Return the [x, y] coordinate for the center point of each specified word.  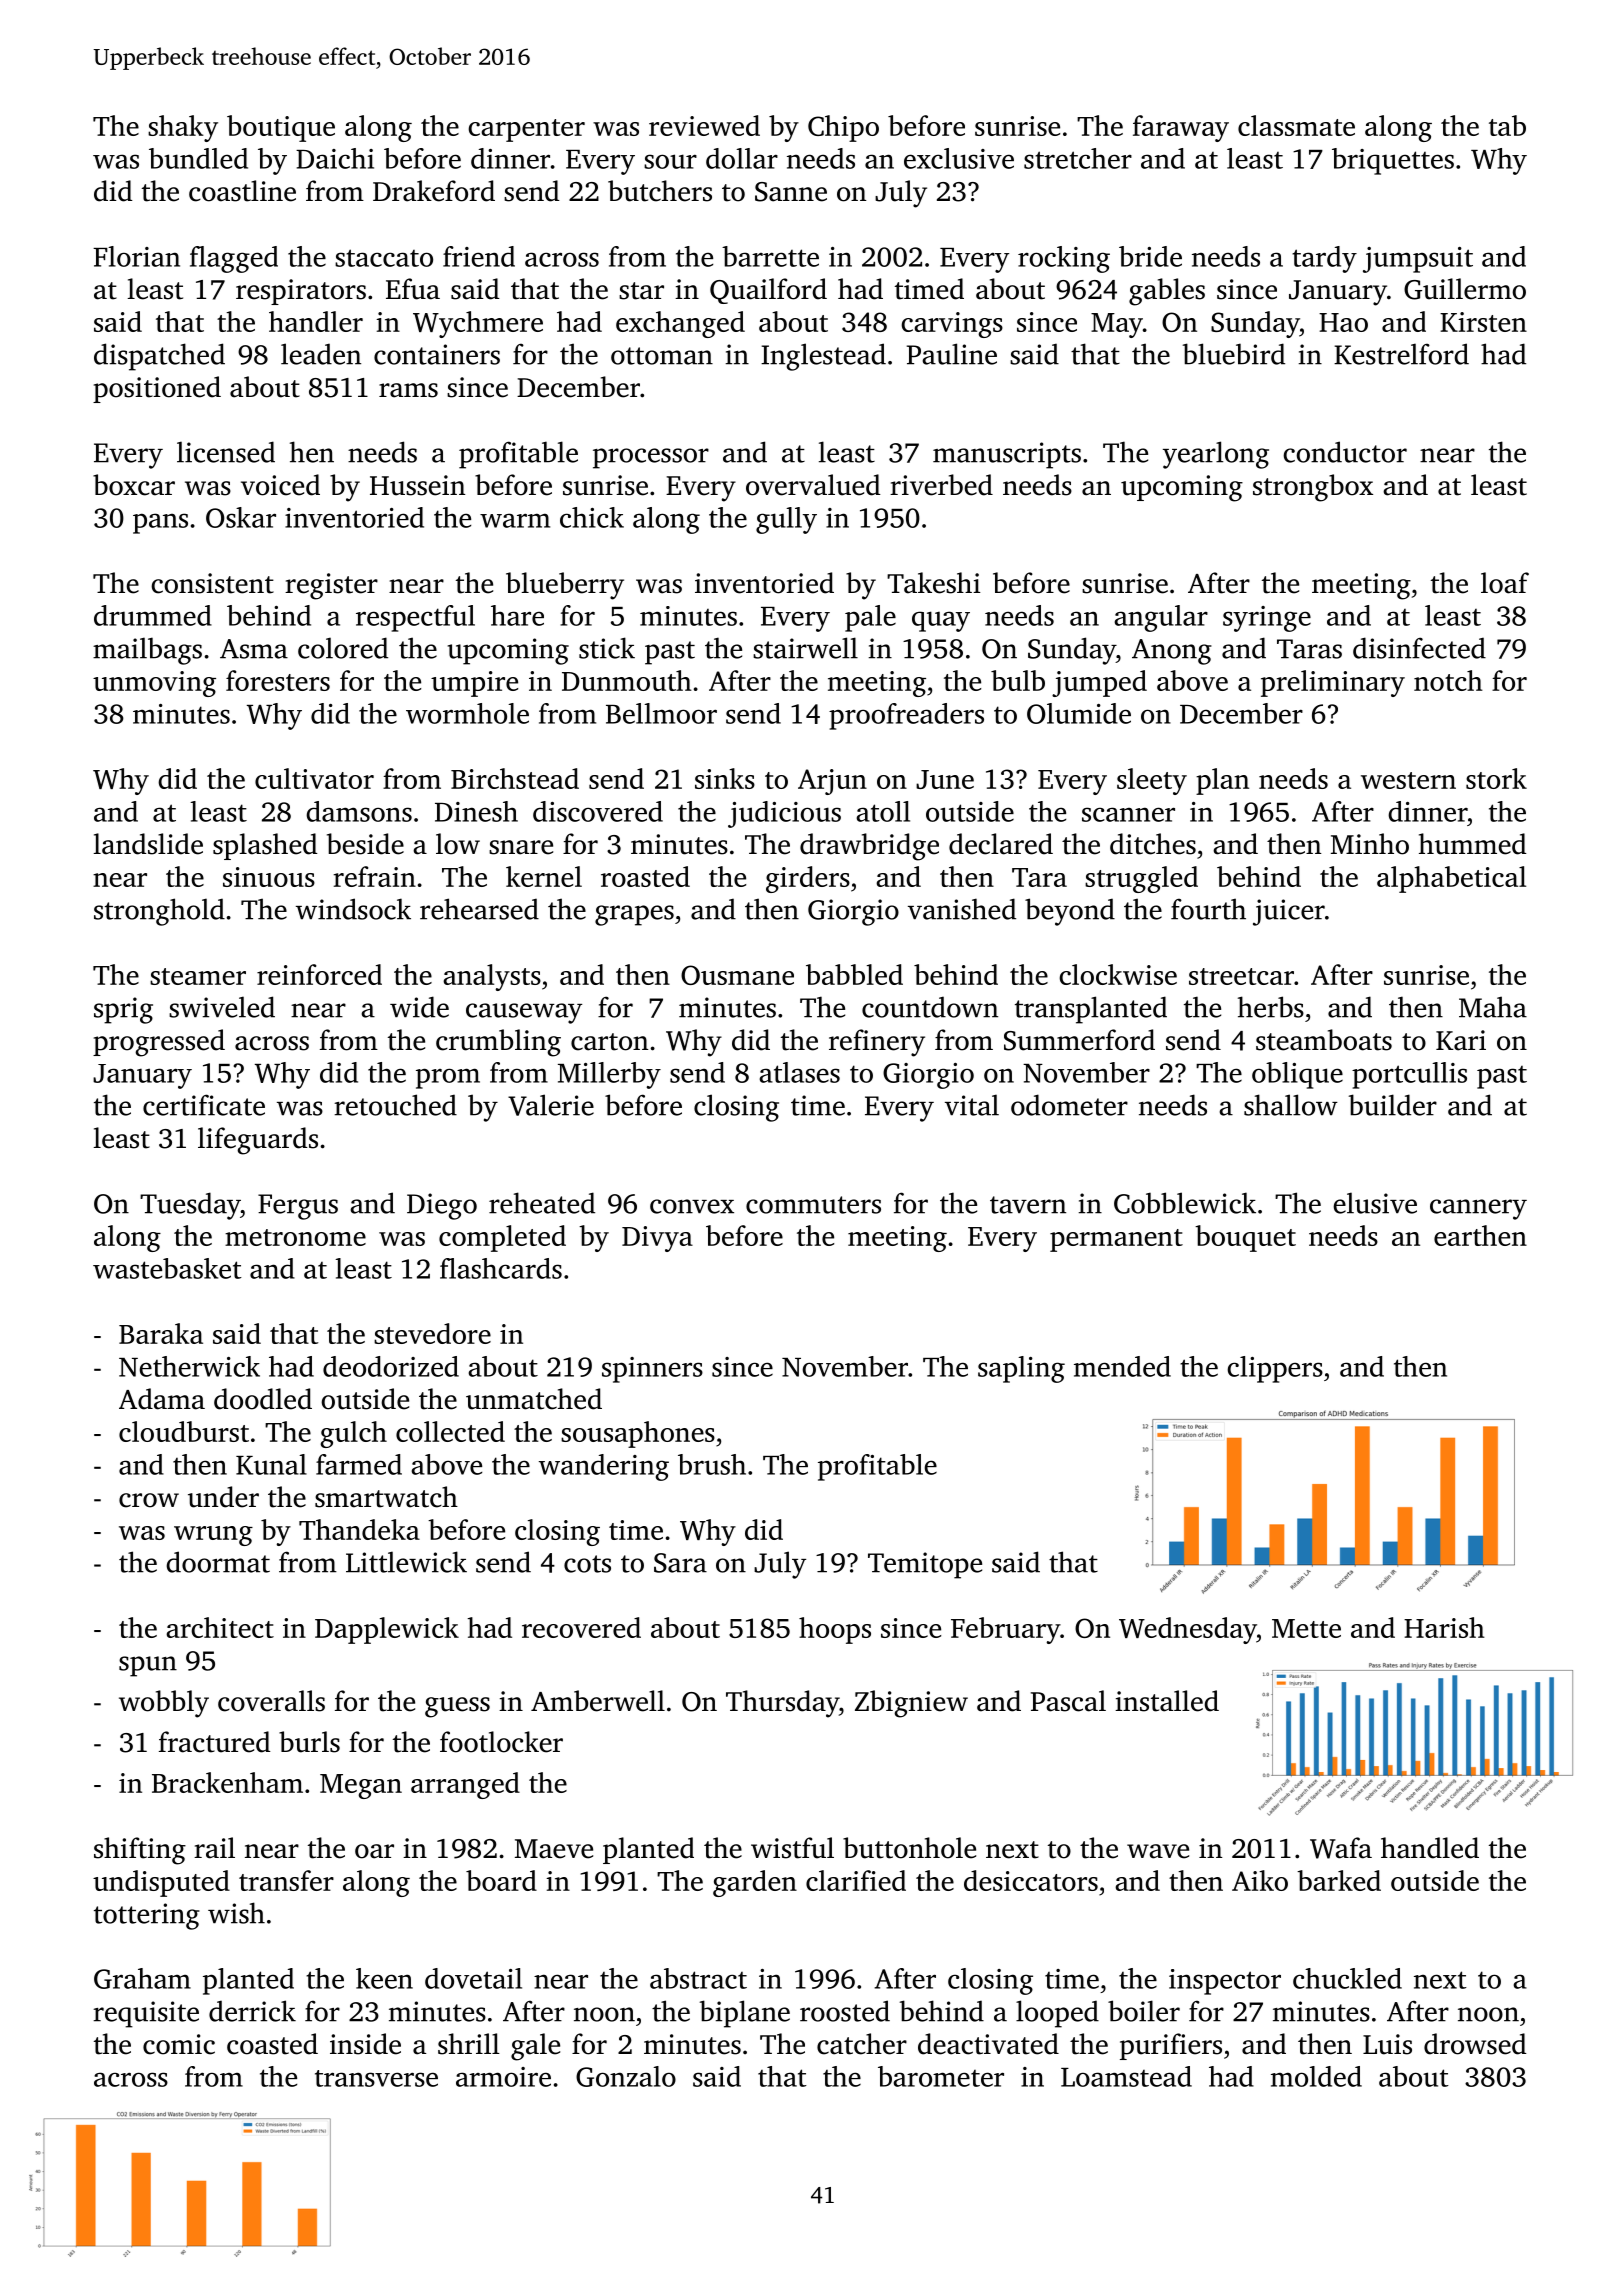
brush [712, 1464]
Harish [1444, 1627]
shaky [183, 128]
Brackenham [227, 1782]
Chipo [843, 128]
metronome [295, 1237]
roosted [845, 2011]
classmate [1296, 125]
